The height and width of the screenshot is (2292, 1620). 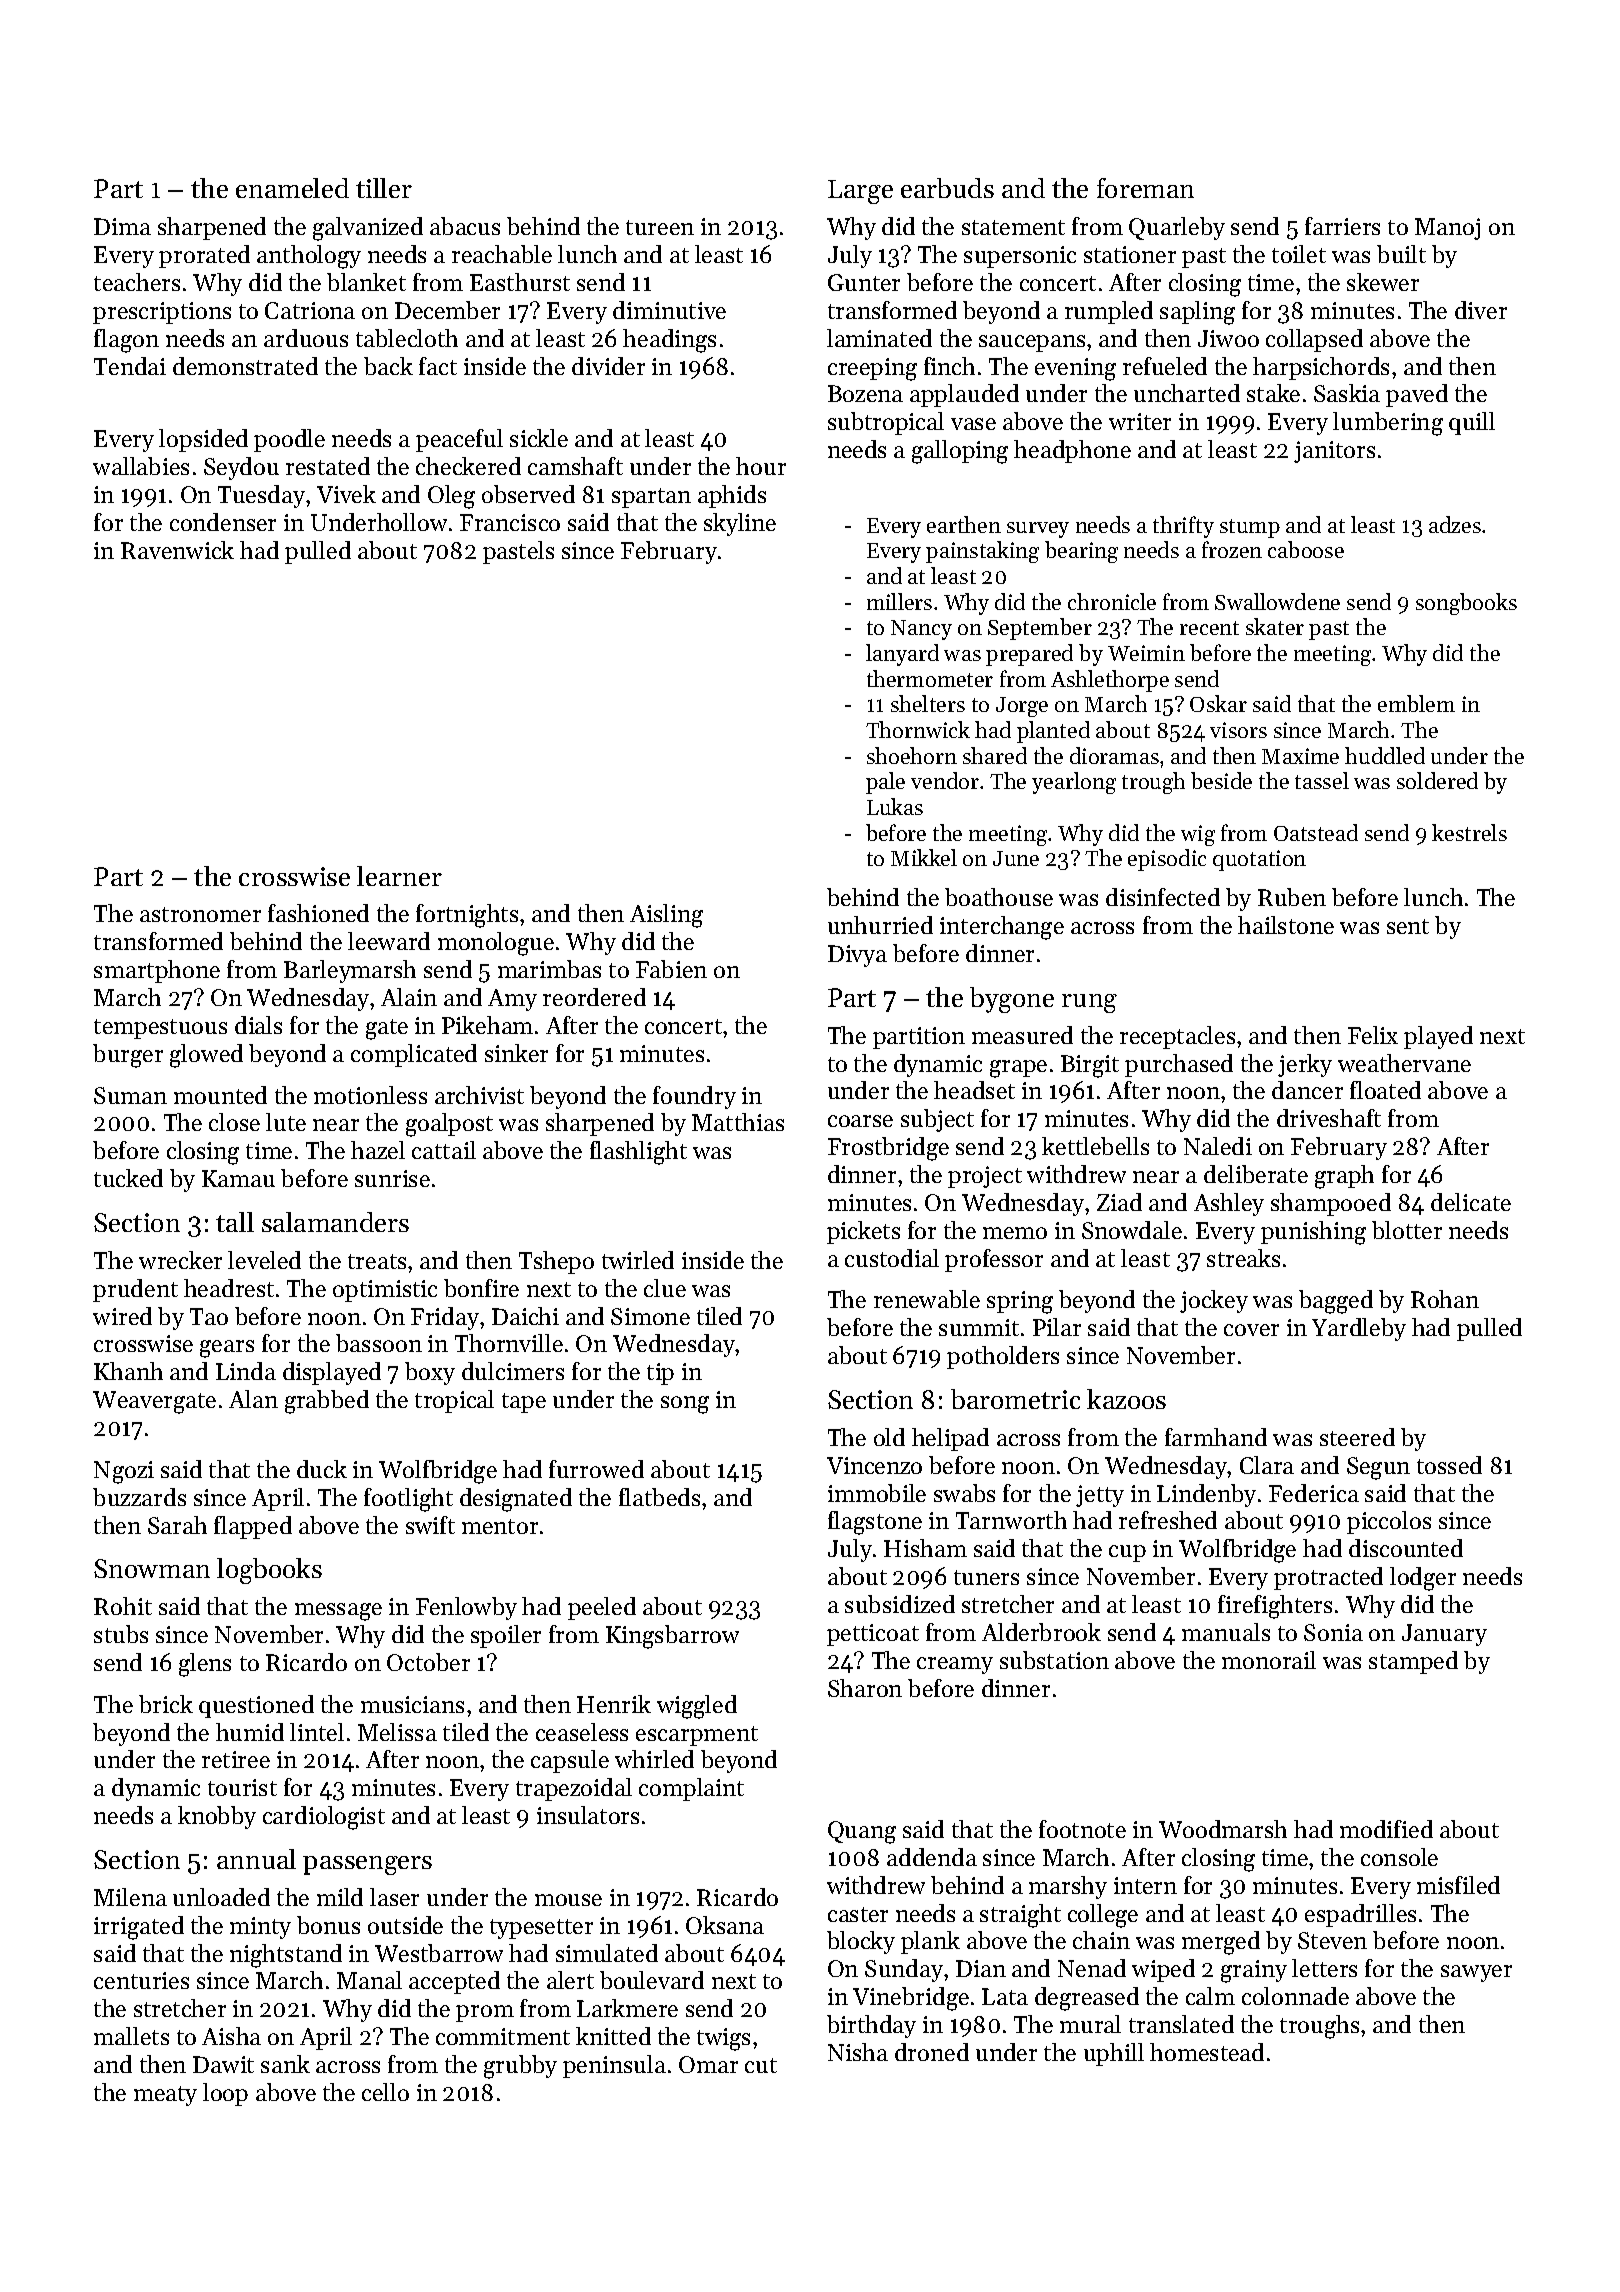 What do you see at coordinates (1458, 1885) in the screenshot?
I see `misfiled` at bounding box center [1458, 1885].
